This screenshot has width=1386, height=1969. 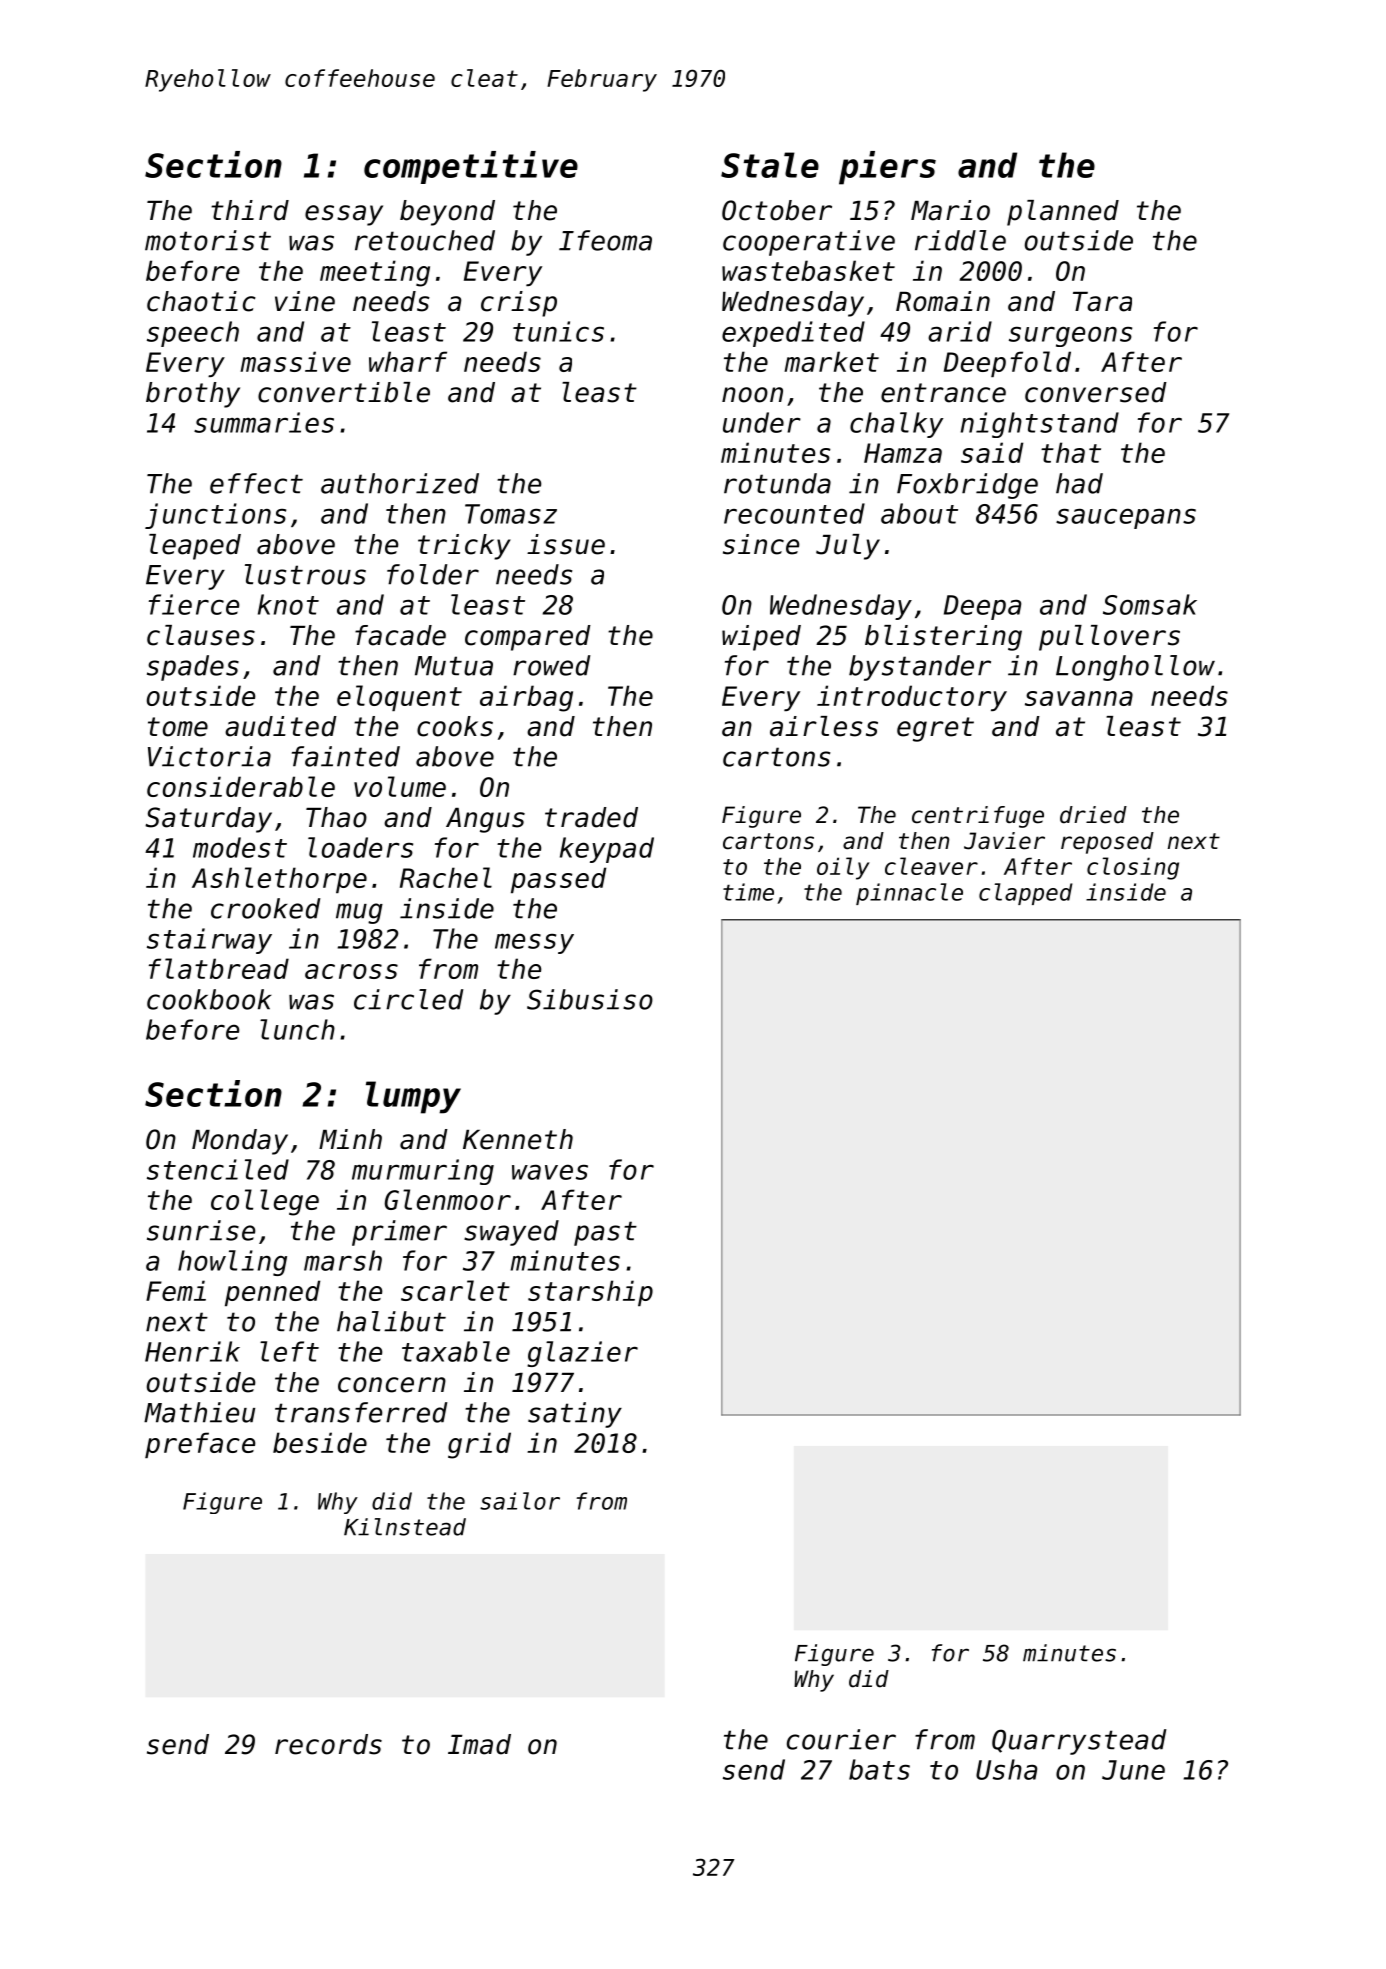 I want to click on competitive, so click(x=471, y=167).
